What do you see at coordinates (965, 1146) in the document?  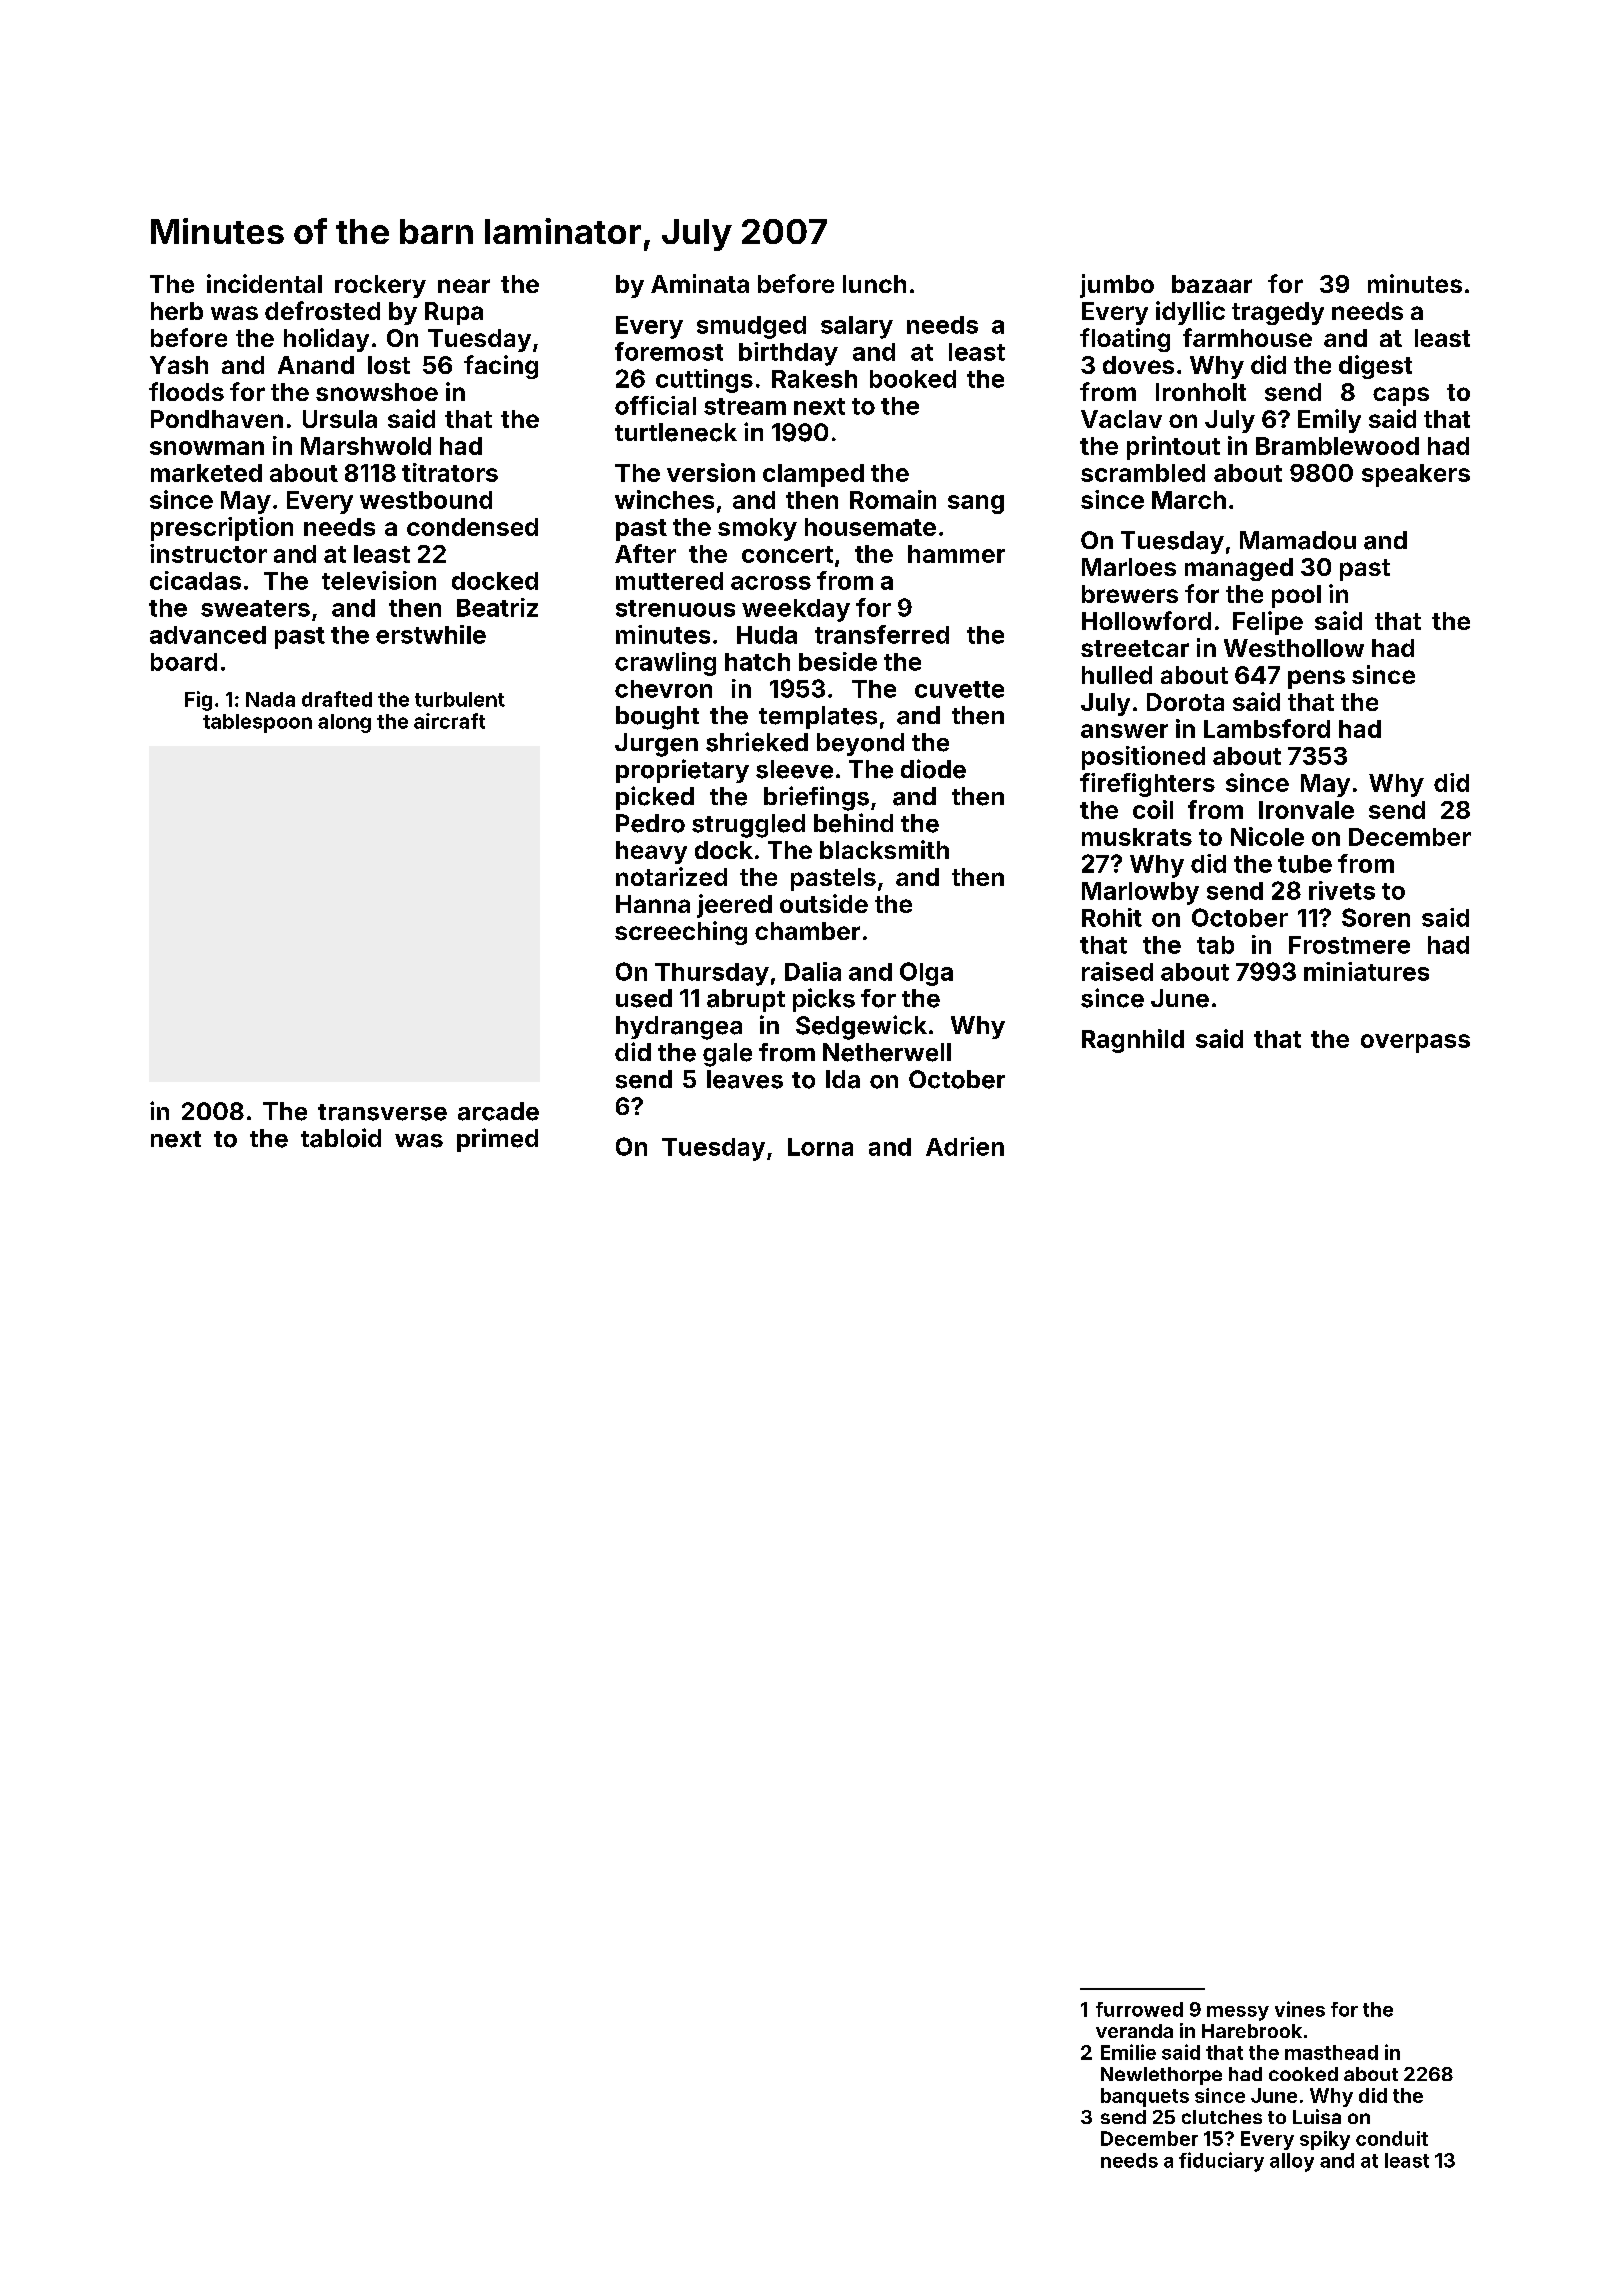 I see `Adrien` at bounding box center [965, 1146].
